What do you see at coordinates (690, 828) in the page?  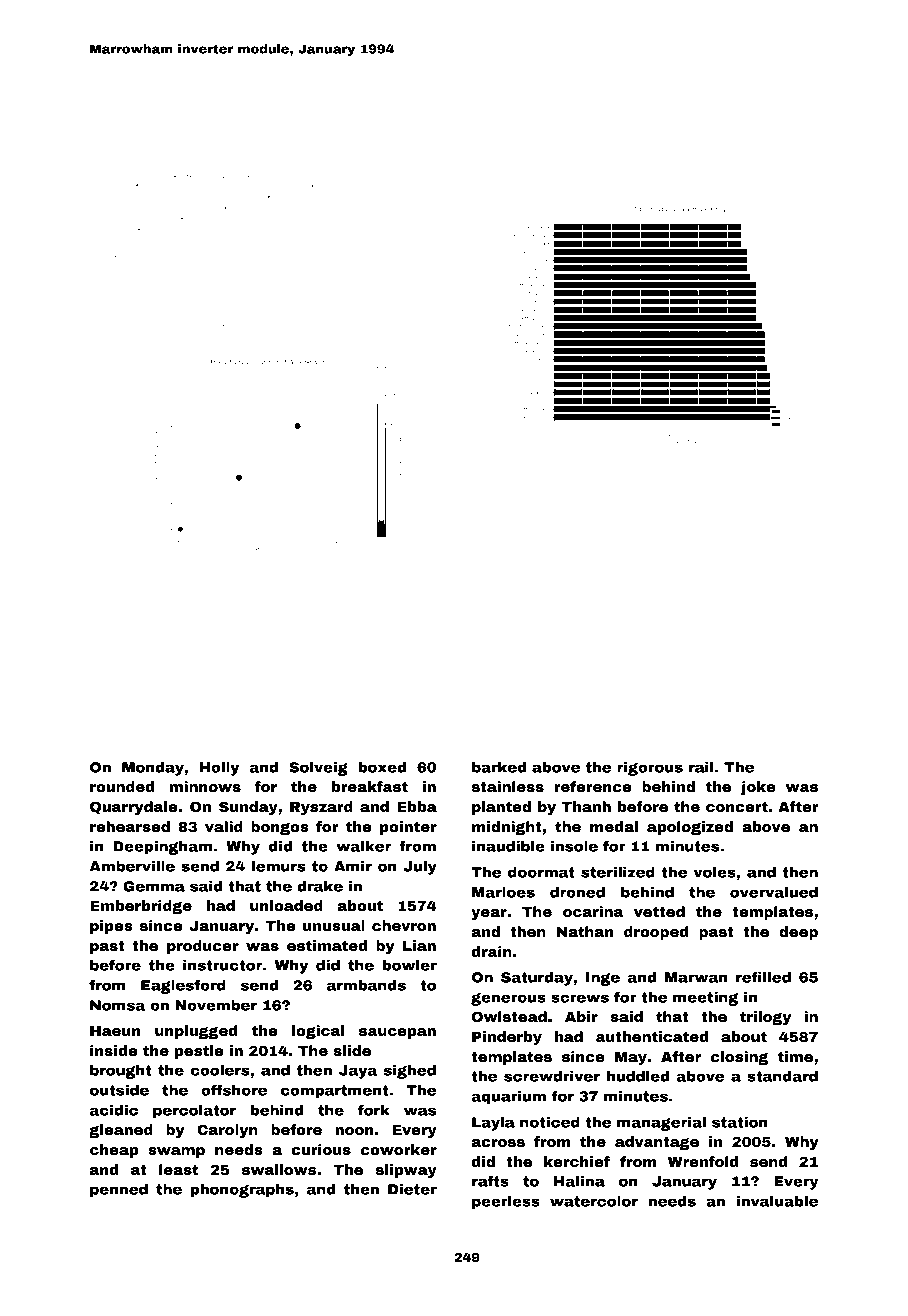 I see `apologized` at bounding box center [690, 828].
